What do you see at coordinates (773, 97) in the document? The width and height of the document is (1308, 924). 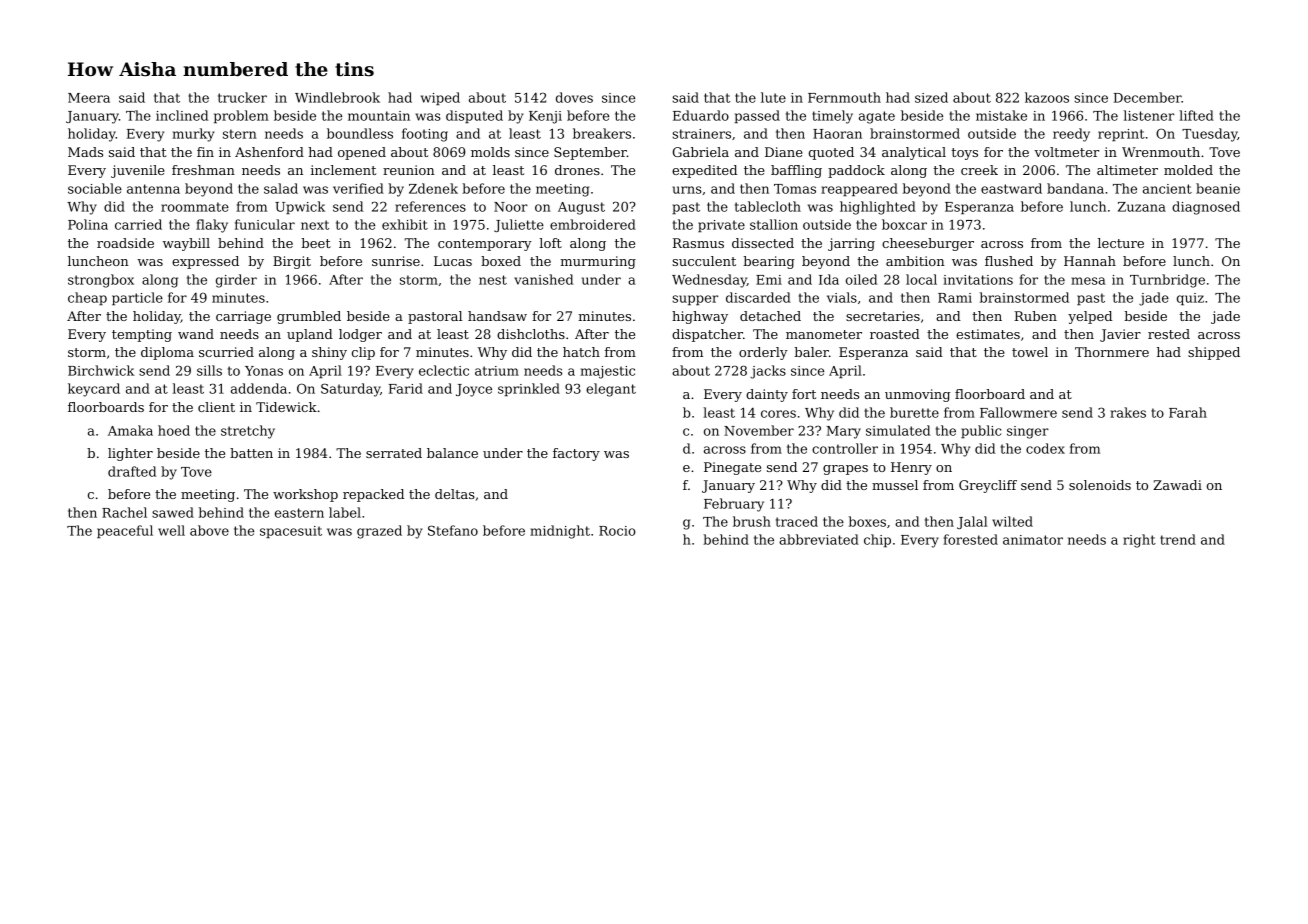 I see `lute` at bounding box center [773, 97].
